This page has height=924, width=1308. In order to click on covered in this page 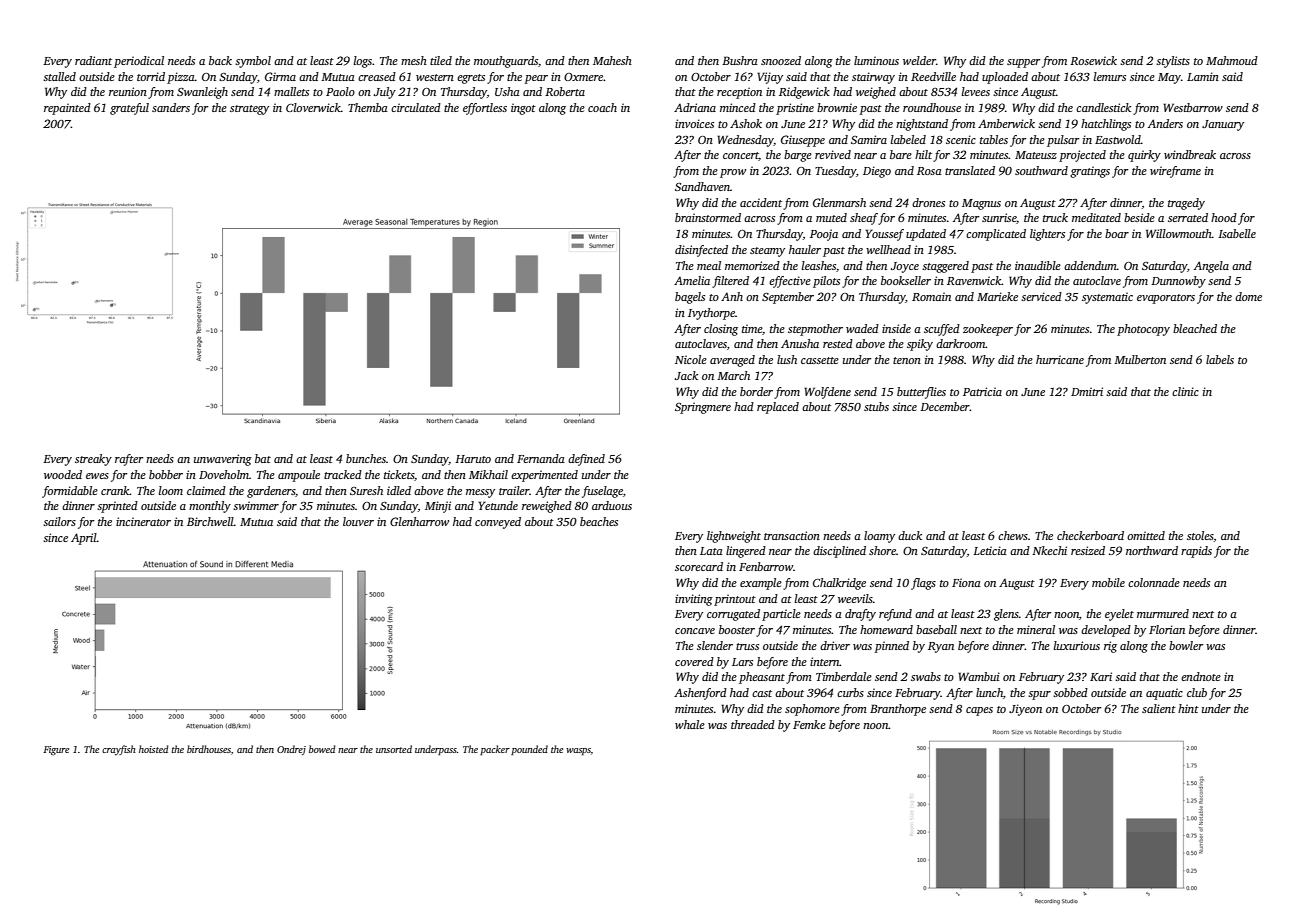, I will do `click(694, 661)`.
